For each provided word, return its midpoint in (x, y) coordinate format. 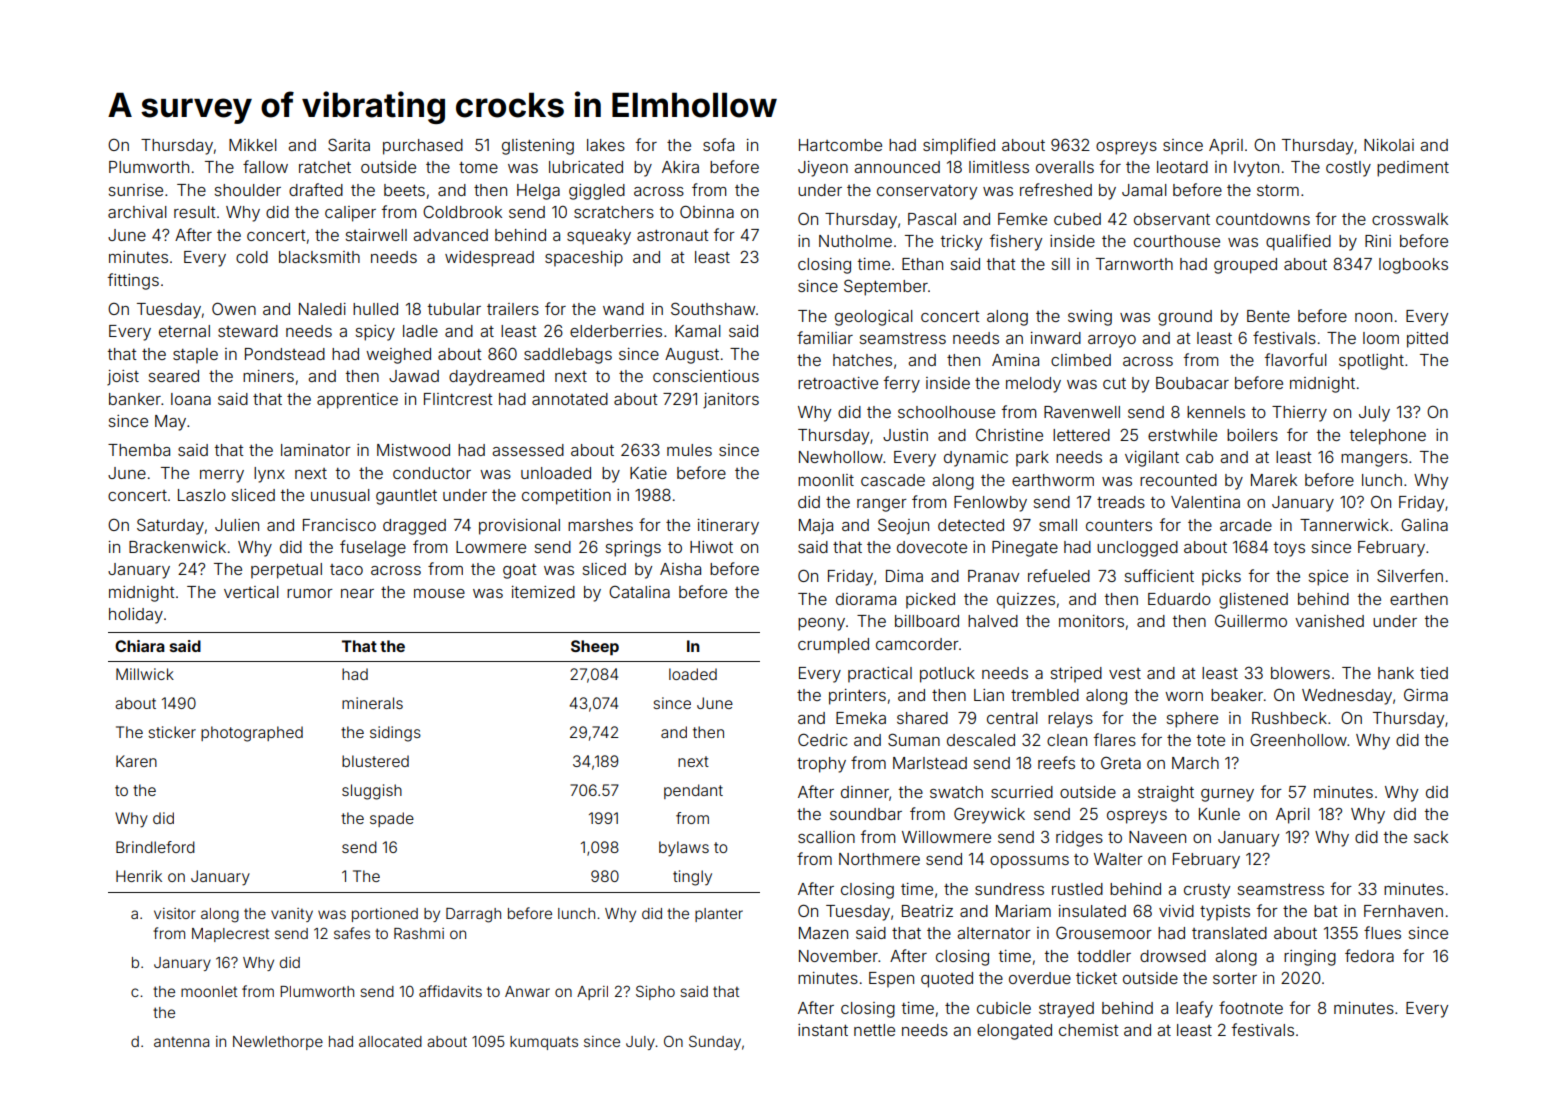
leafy (1194, 1009)
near (357, 593)
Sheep (595, 648)
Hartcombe (840, 145)
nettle (874, 1030)
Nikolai (1389, 145)
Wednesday (1347, 697)
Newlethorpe (278, 1043)
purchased (423, 147)
